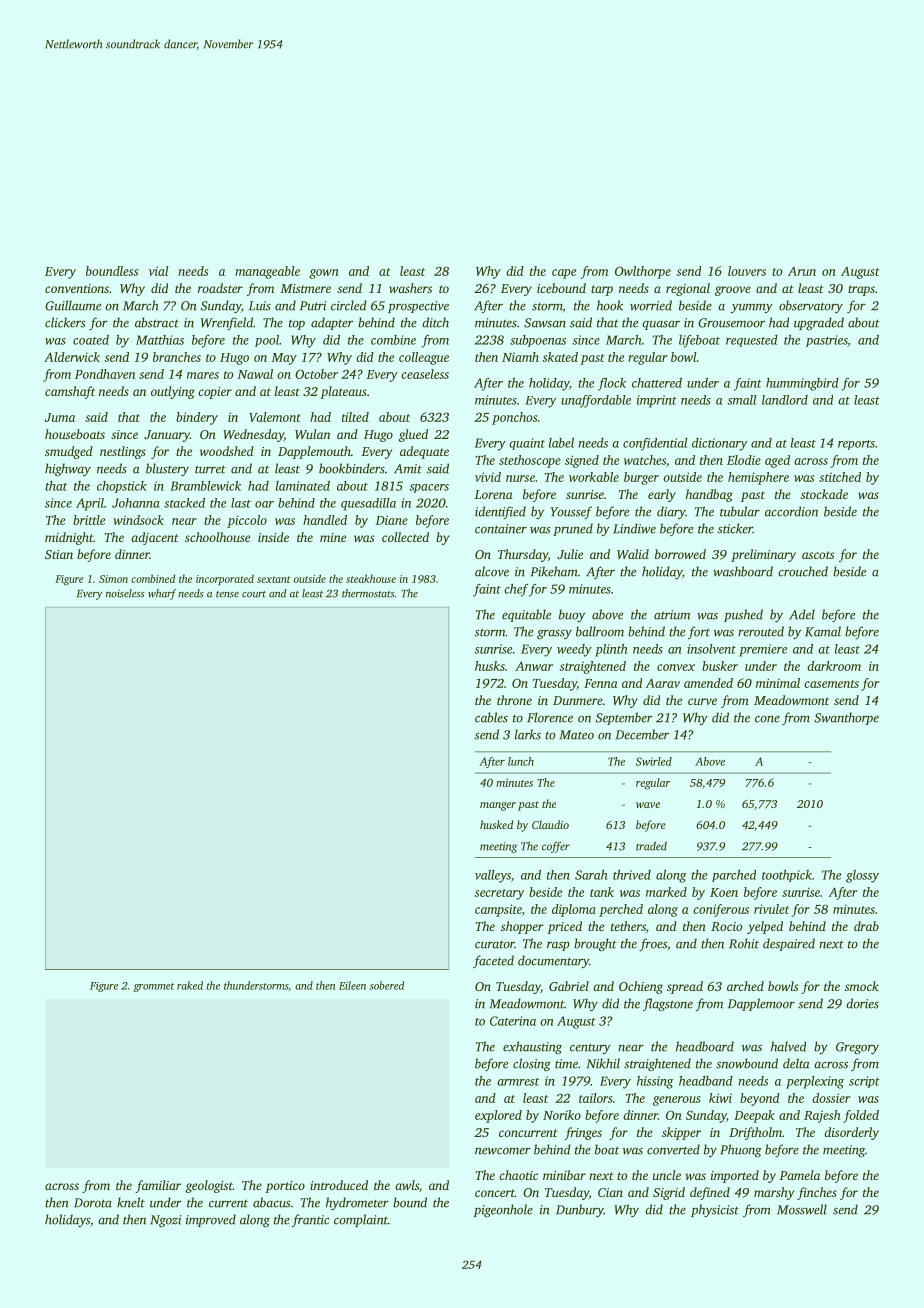  What do you see at coordinates (819, 323) in the page?
I see `upgraded` at bounding box center [819, 323].
